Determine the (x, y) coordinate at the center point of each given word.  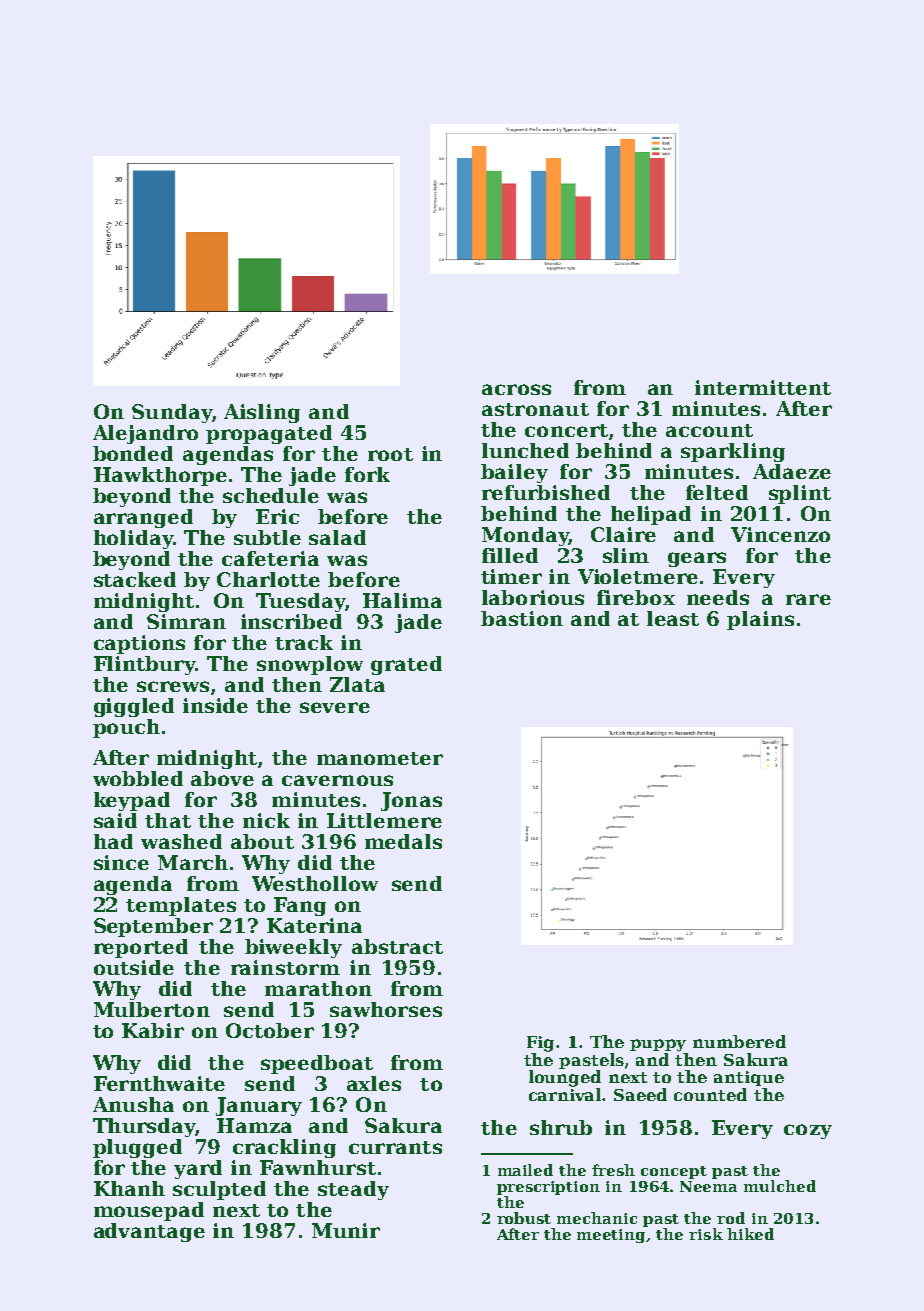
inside (215, 705)
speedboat (317, 1064)
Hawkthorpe (160, 476)
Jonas (411, 801)
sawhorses (386, 1009)
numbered (739, 1041)
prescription (548, 1188)
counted (710, 1094)
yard (198, 1169)
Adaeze (792, 471)
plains (760, 620)
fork (367, 474)
